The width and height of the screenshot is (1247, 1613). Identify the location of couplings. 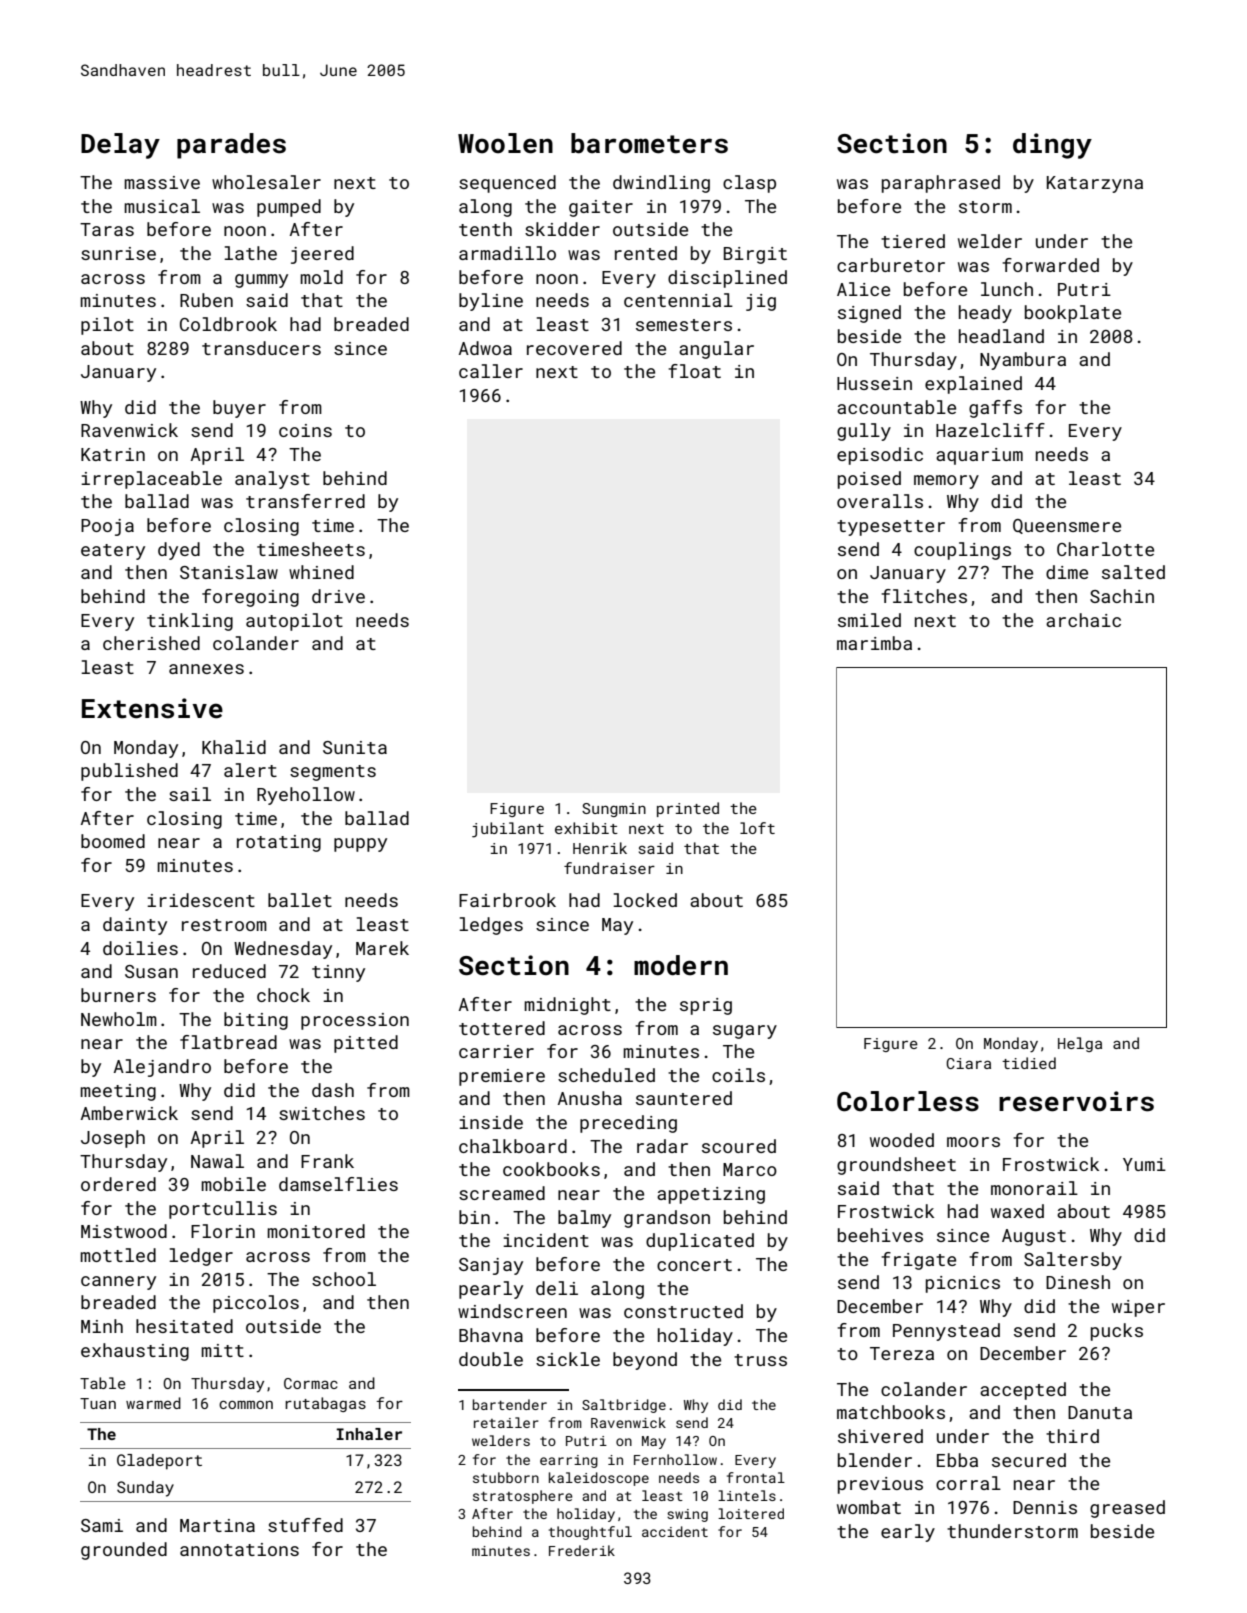
(962, 551).
